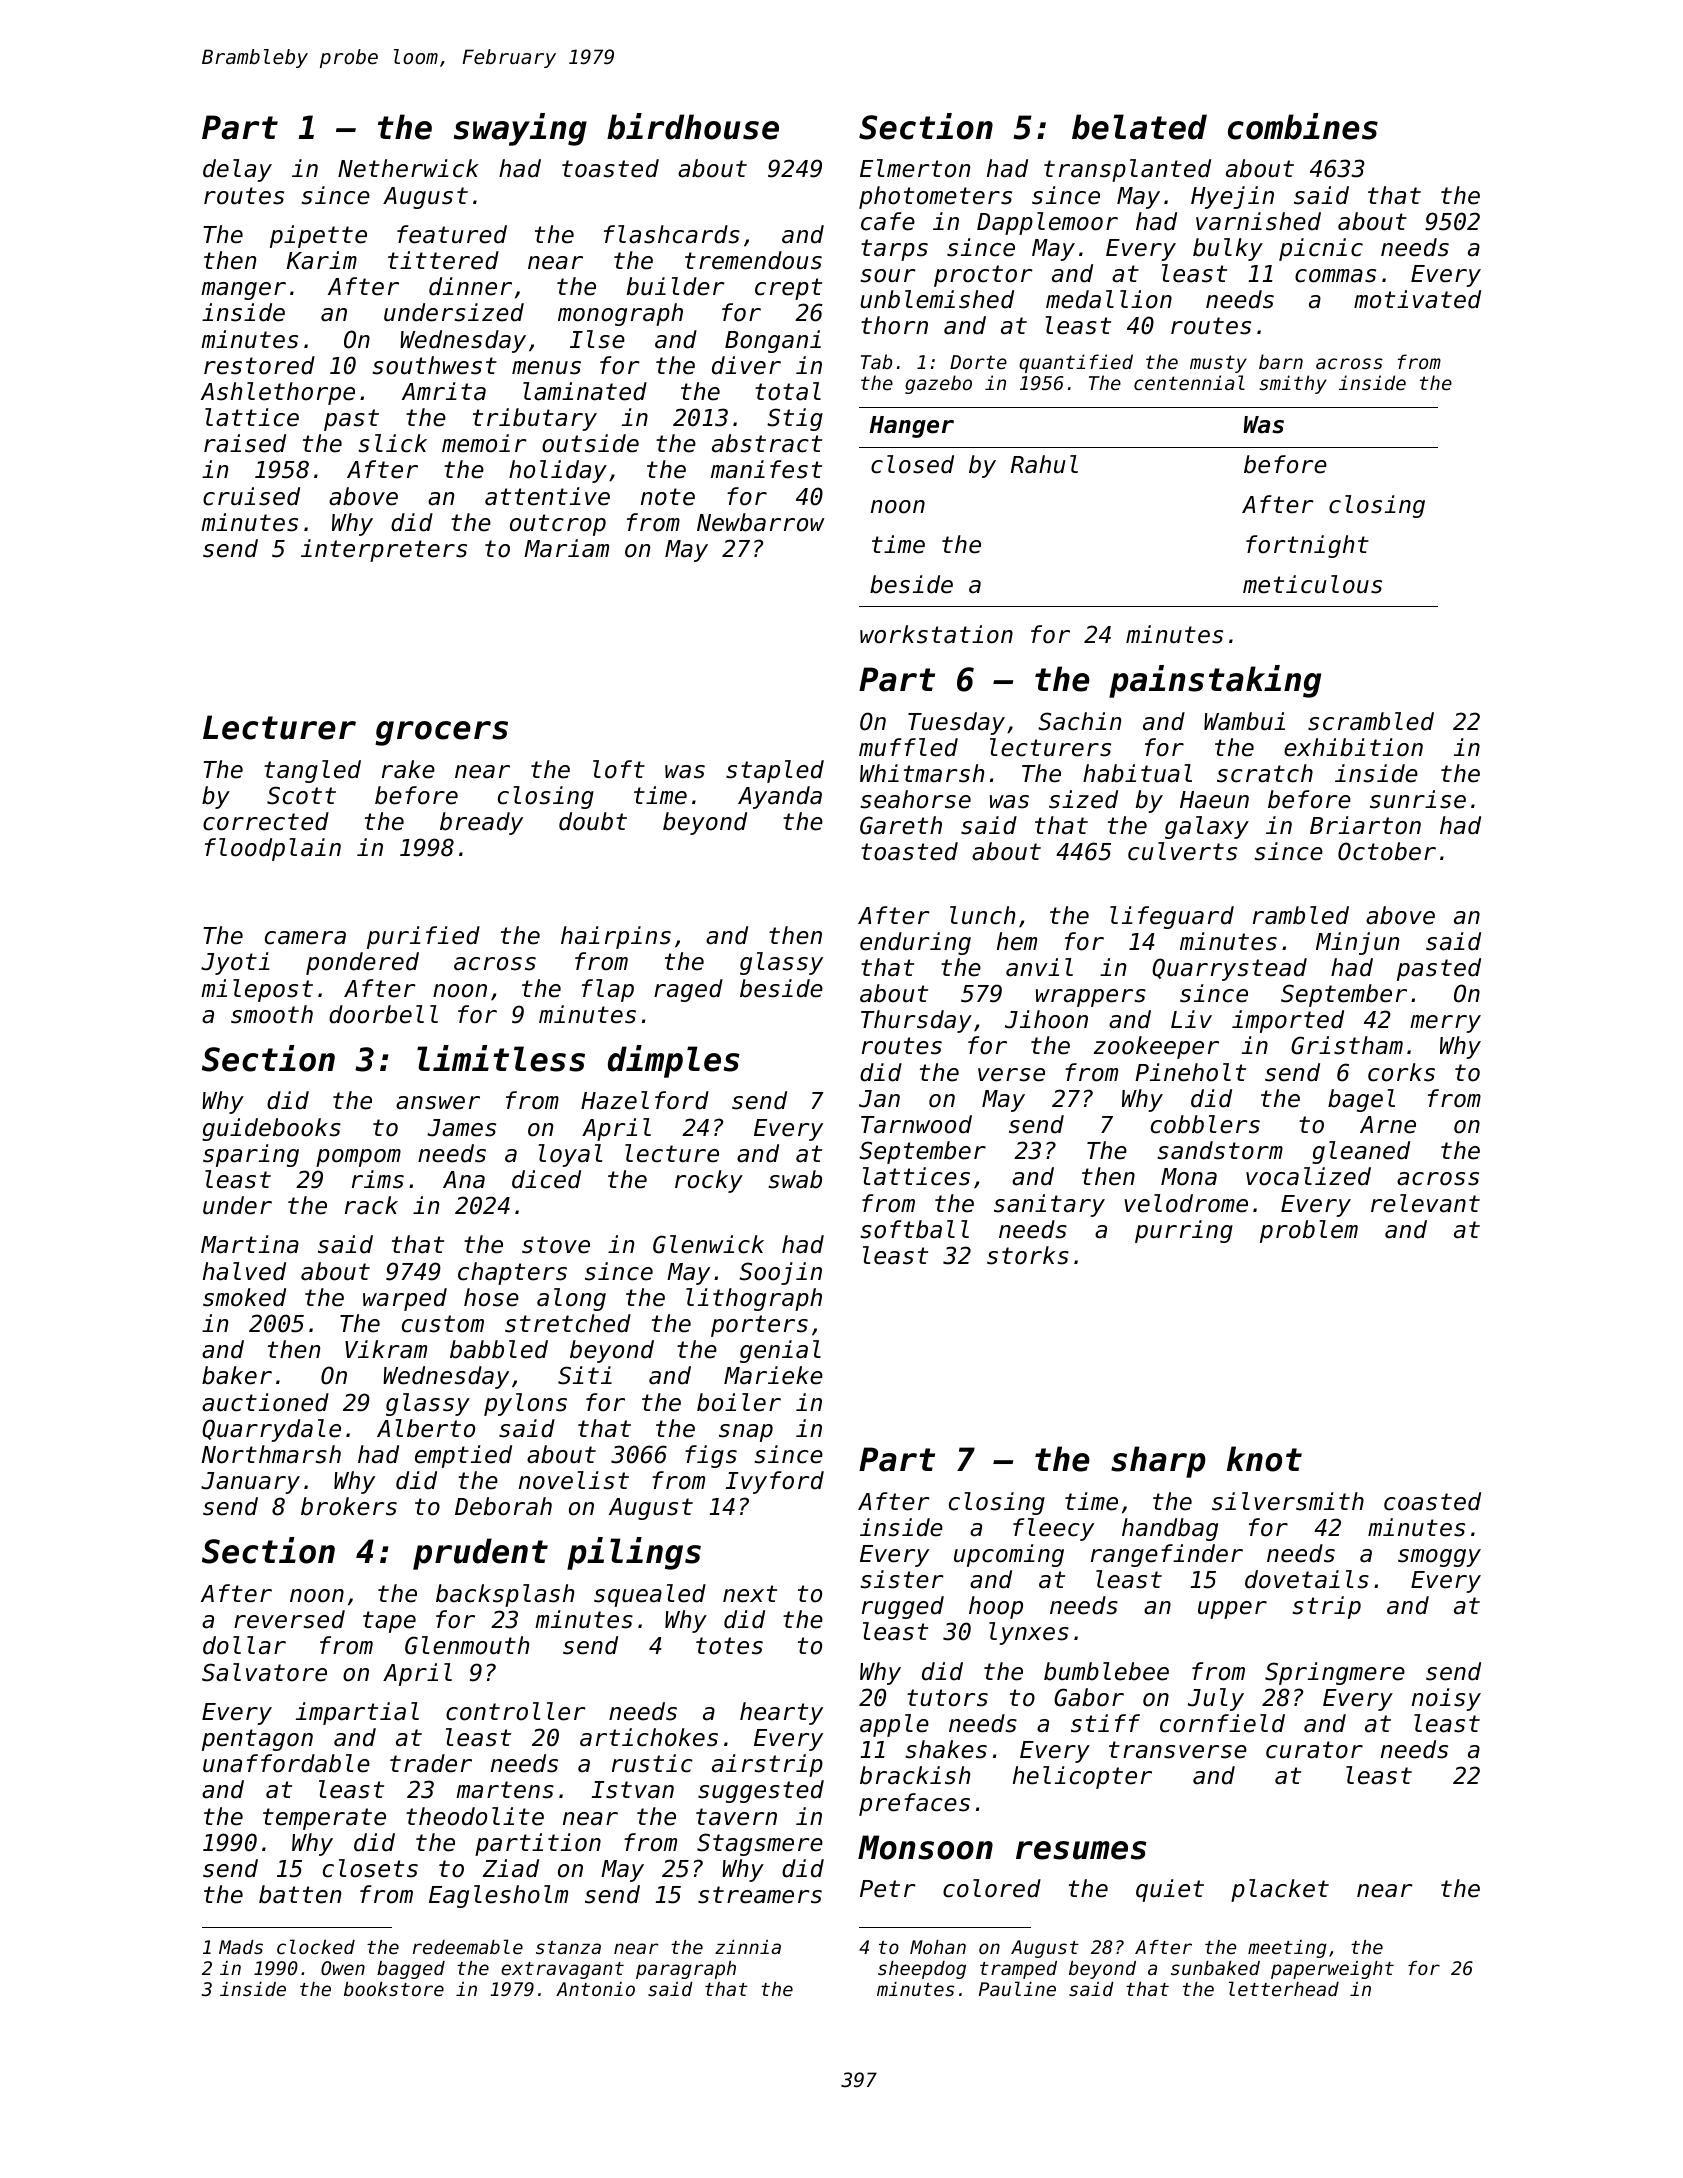  What do you see at coordinates (688, 990) in the screenshot?
I see `raged` at bounding box center [688, 990].
